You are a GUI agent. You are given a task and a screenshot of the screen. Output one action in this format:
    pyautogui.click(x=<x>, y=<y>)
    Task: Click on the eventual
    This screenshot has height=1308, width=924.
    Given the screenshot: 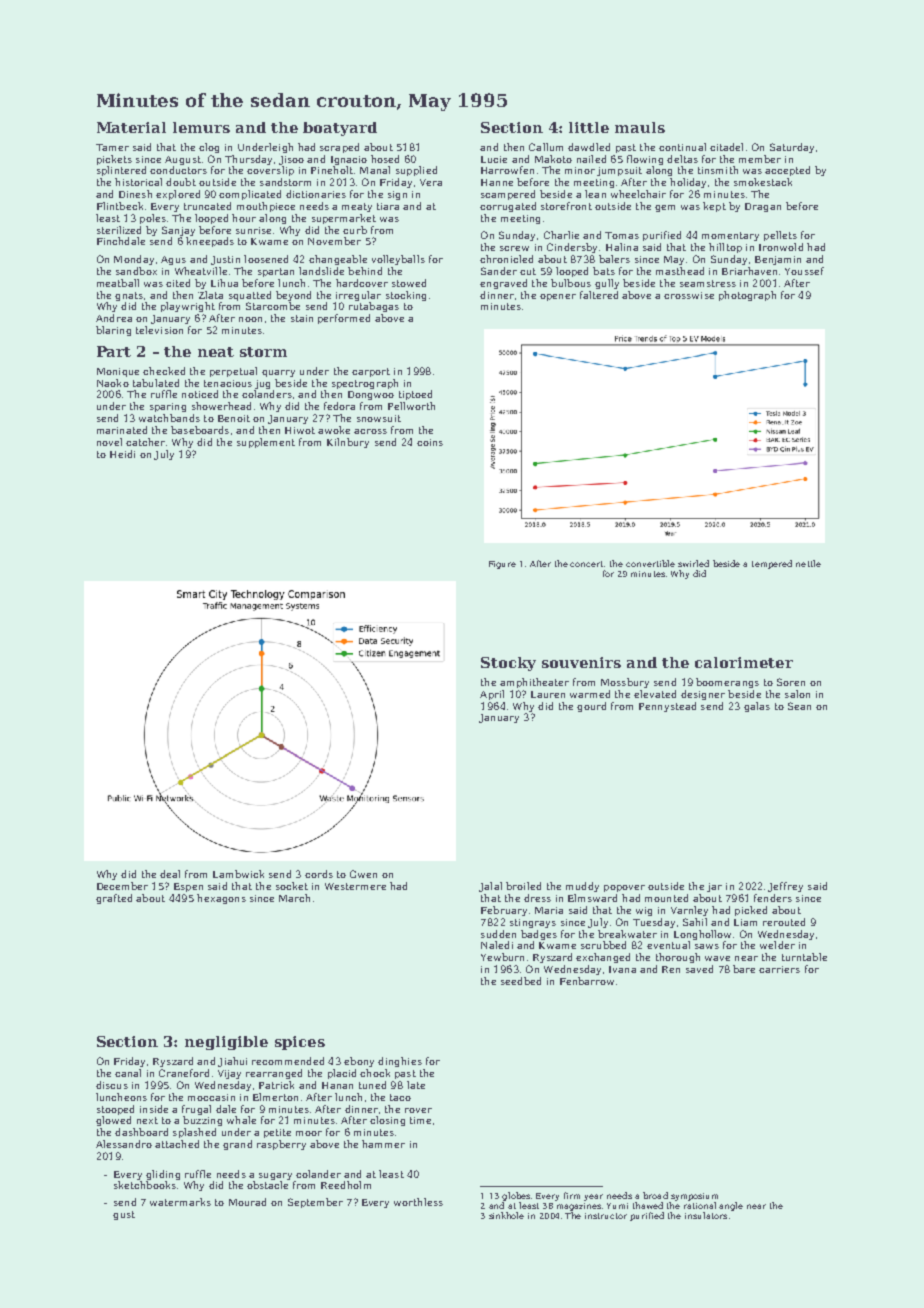 What is the action you would take?
    pyautogui.click(x=668, y=945)
